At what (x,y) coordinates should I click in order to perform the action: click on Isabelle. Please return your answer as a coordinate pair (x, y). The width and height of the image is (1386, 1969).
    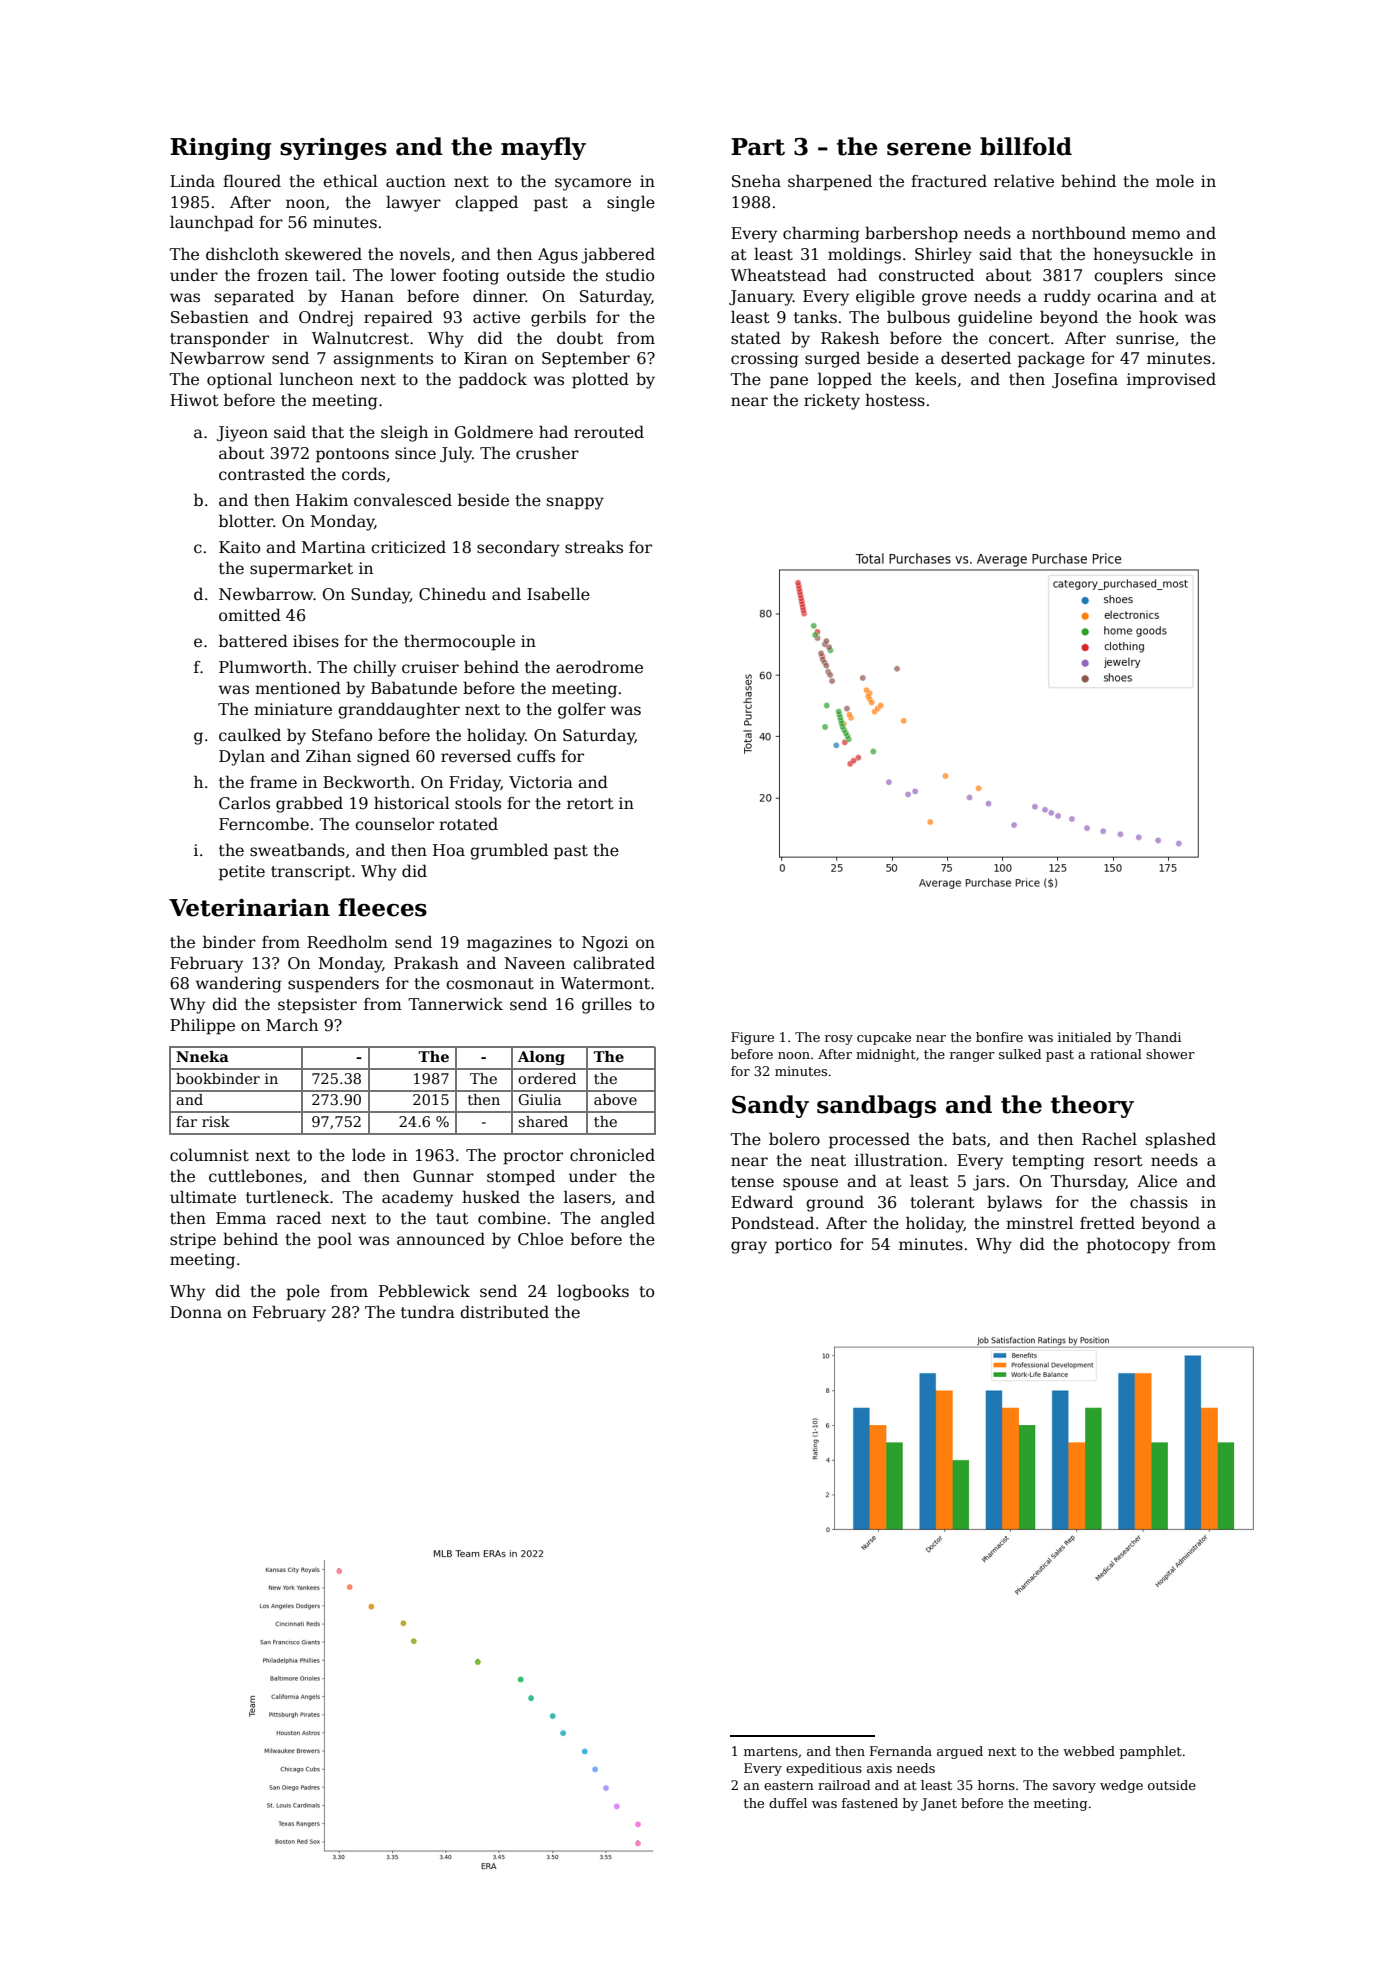
    Looking at the image, I should click on (558, 594).
